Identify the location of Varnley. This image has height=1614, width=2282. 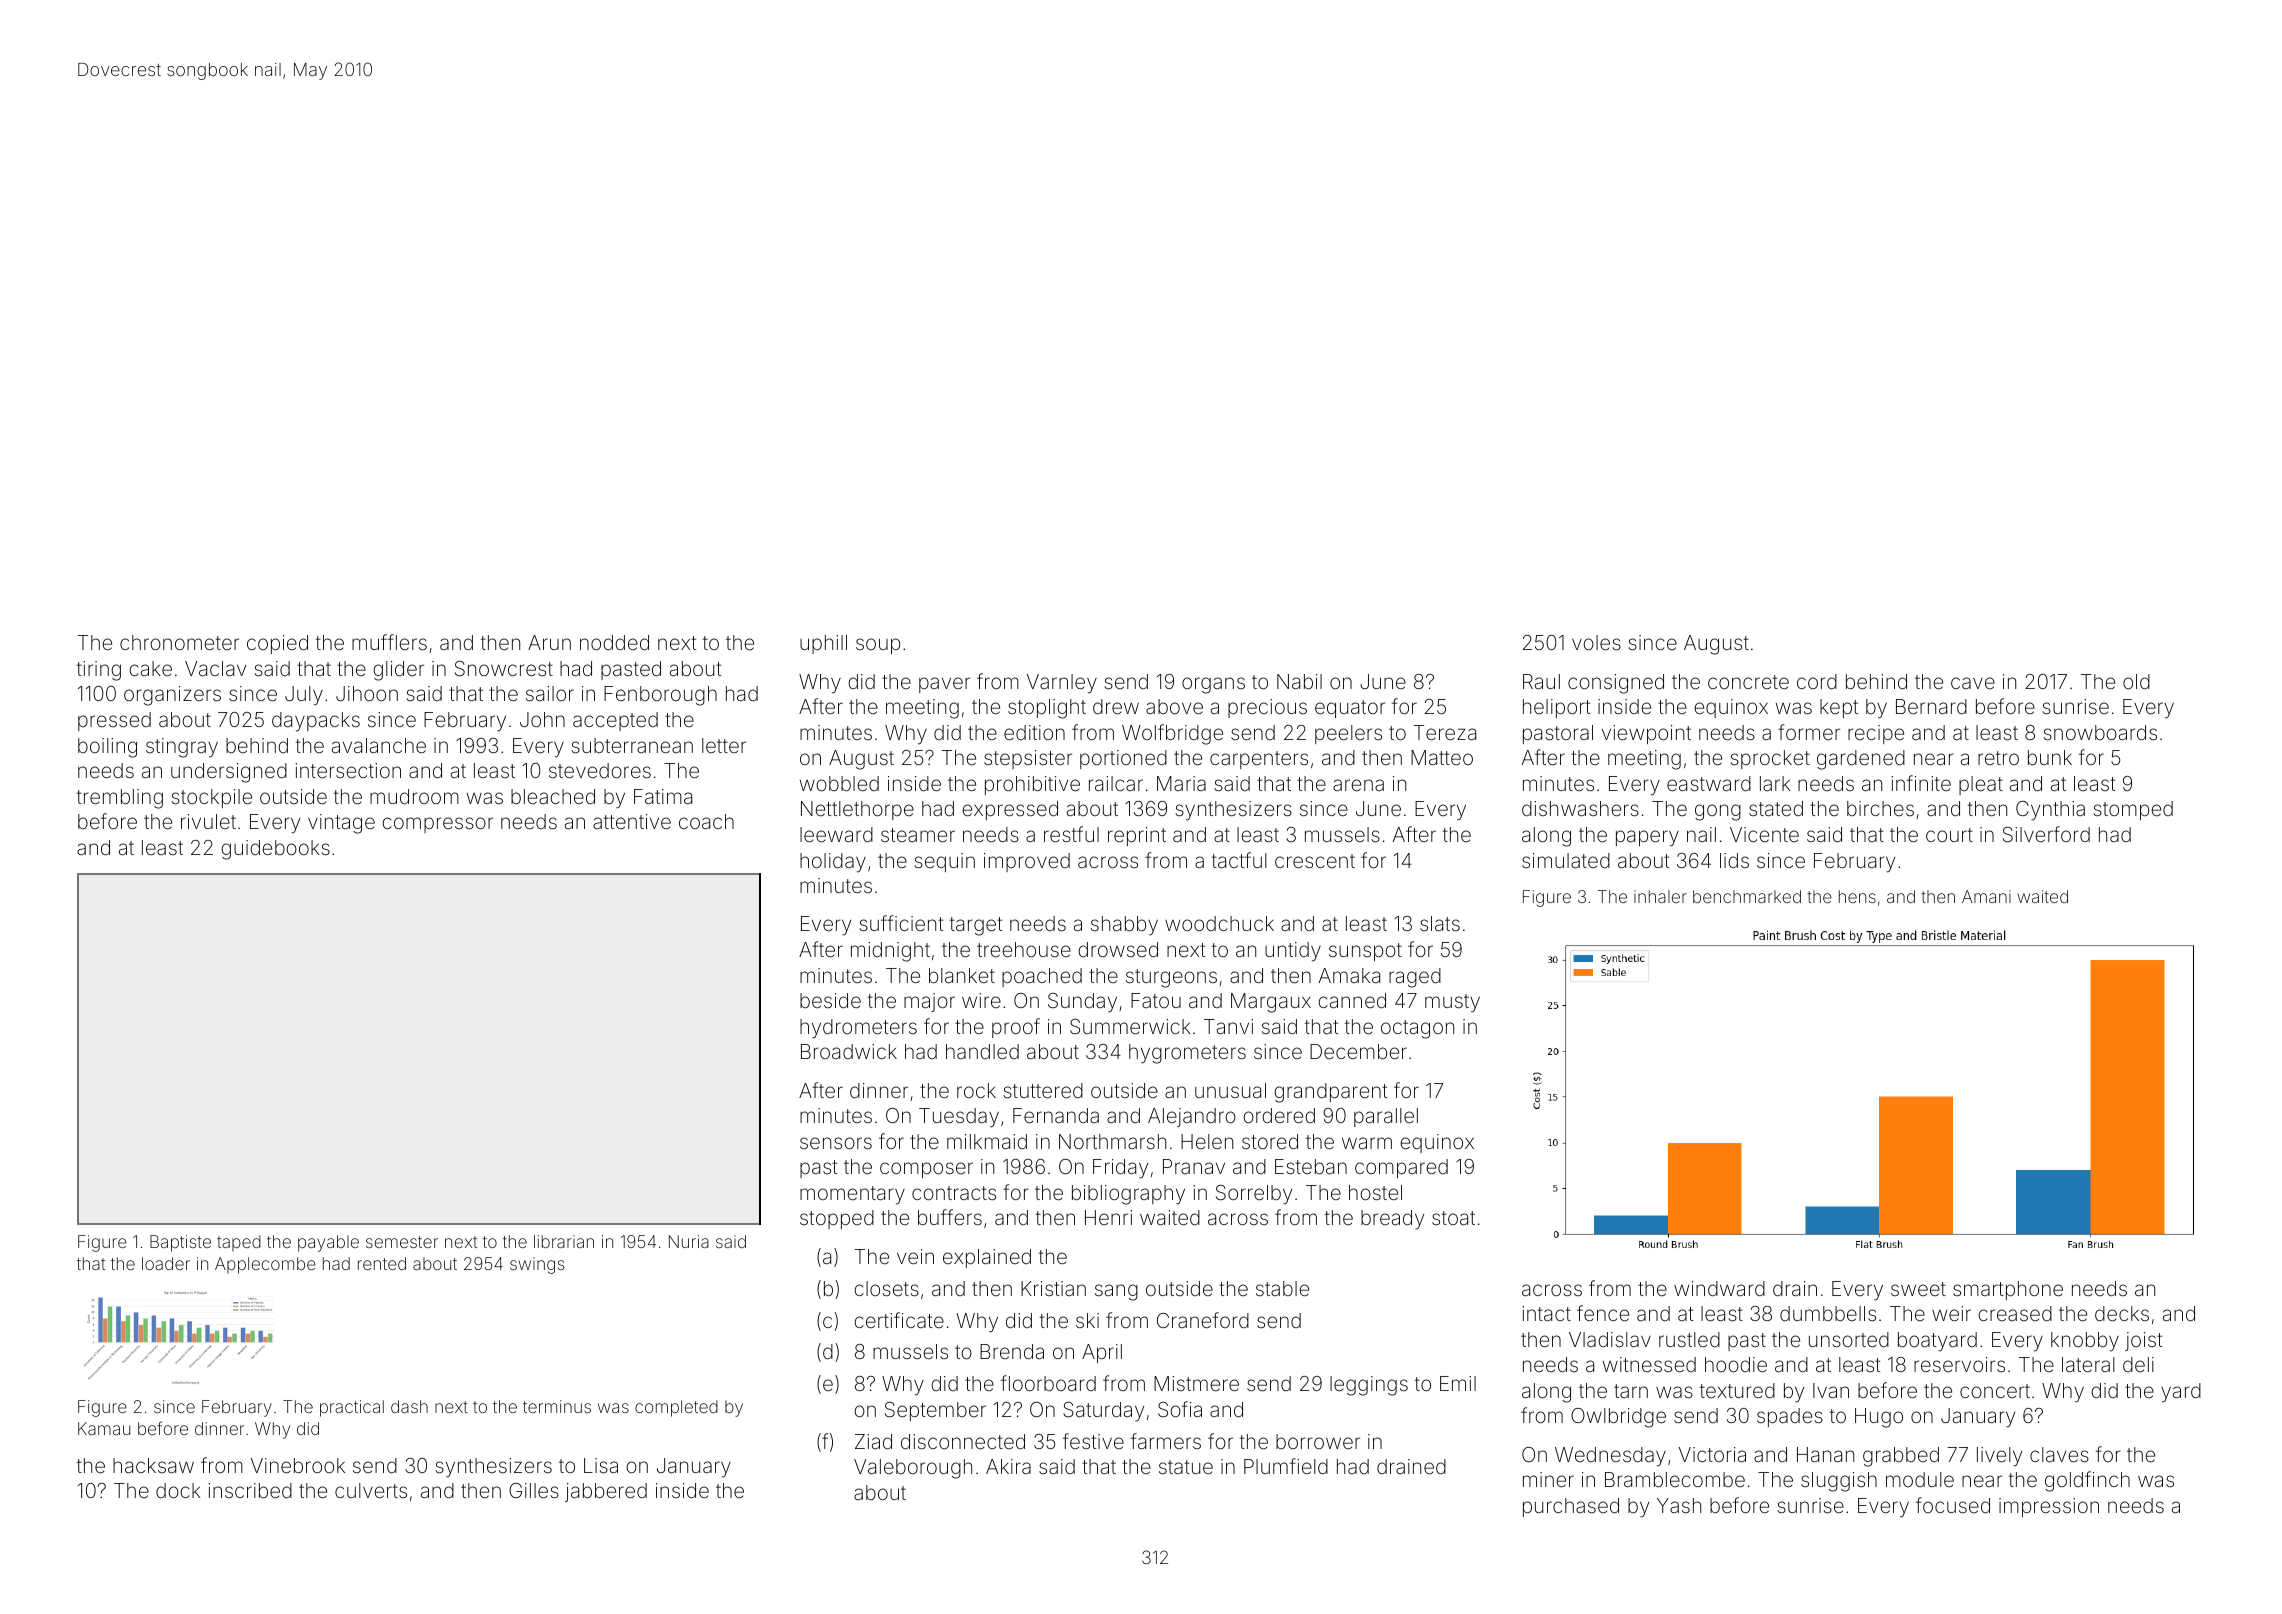
(1062, 684).
